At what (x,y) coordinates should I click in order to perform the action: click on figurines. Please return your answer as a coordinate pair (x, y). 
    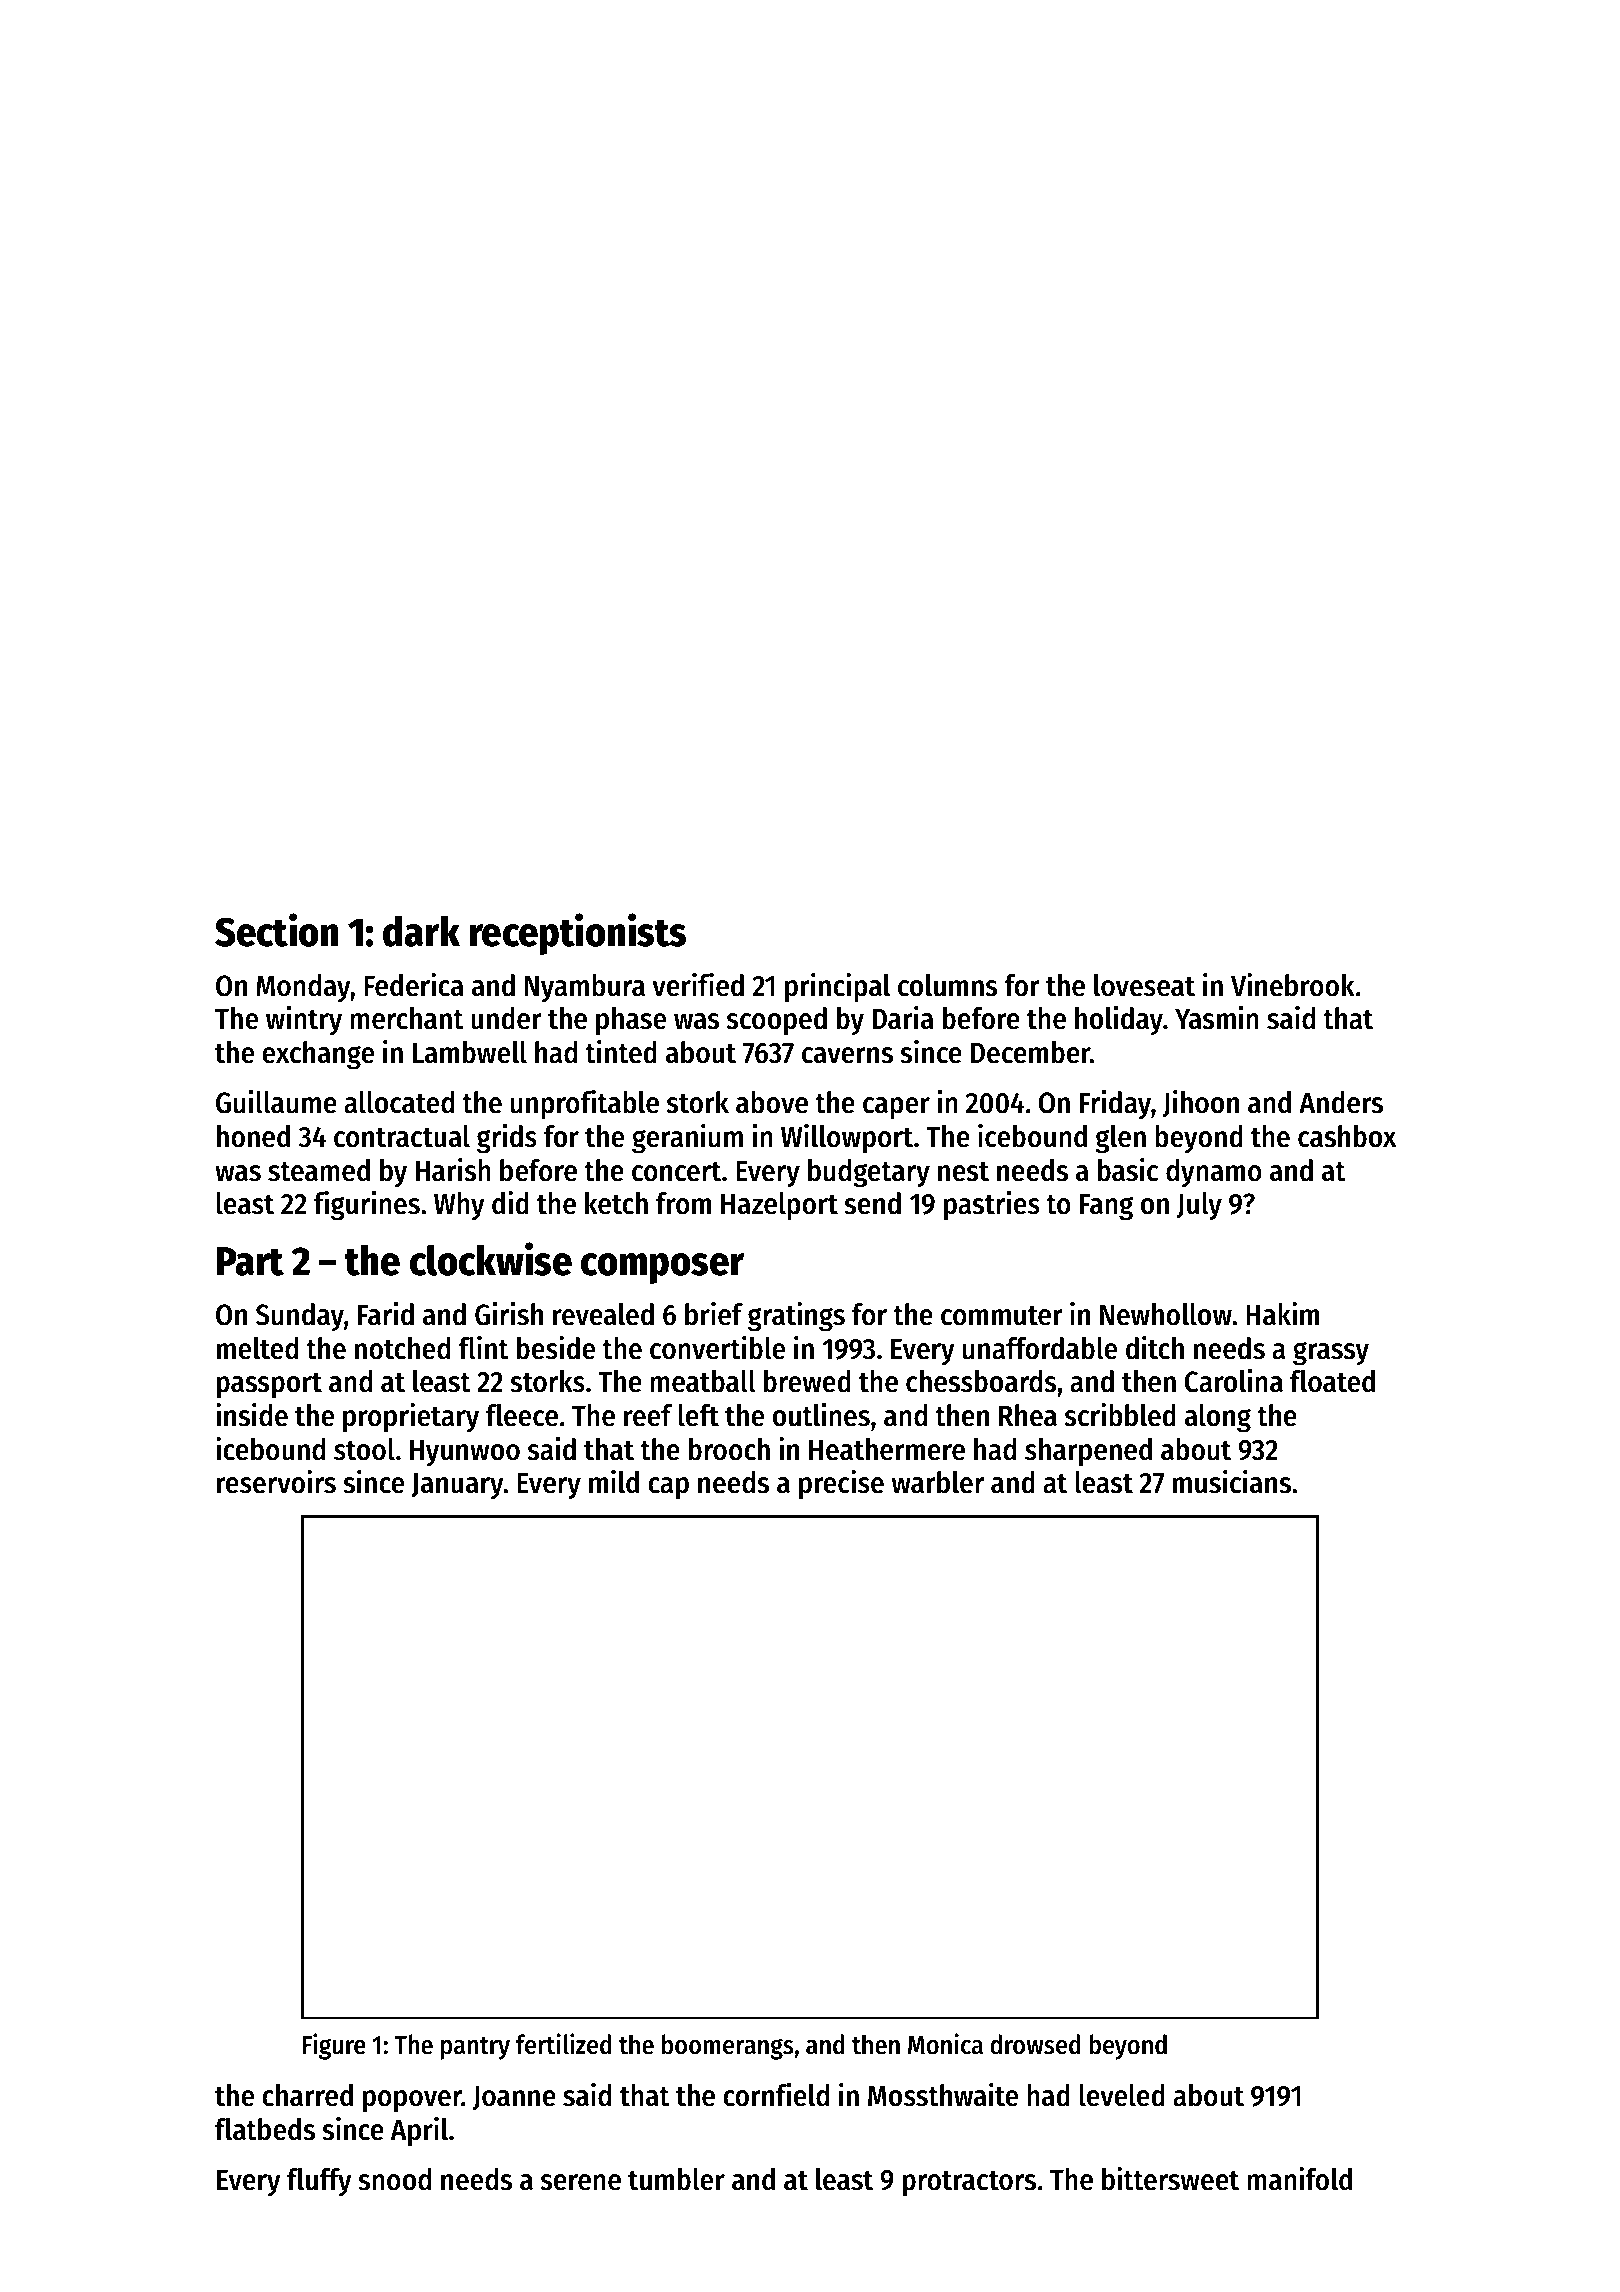
    Looking at the image, I should click on (367, 1206).
